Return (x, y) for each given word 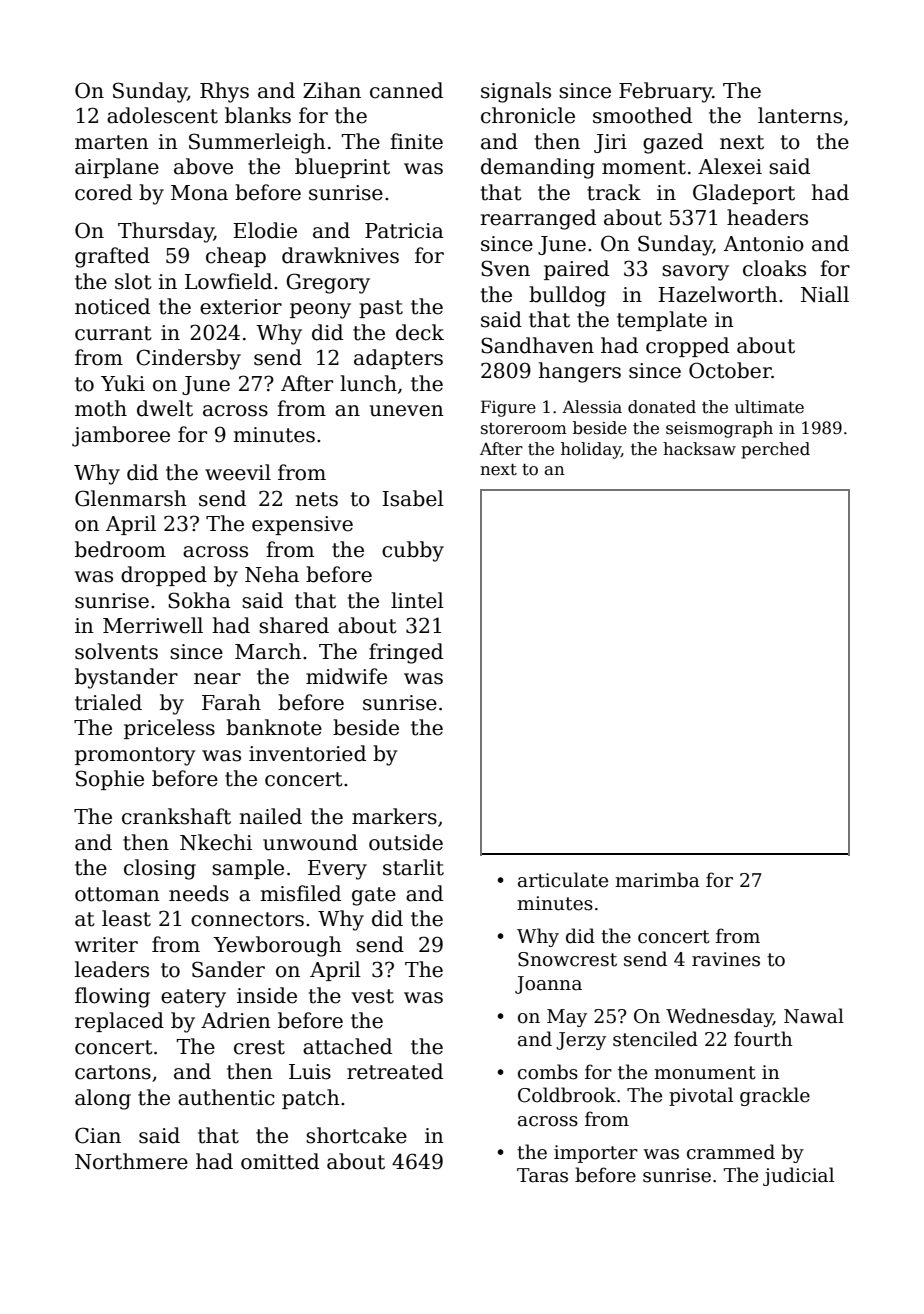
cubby (413, 551)
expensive (302, 525)
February (666, 92)
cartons (113, 1072)
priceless (169, 729)
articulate (563, 880)
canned (406, 90)
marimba (657, 880)
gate (374, 896)
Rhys (224, 92)
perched (775, 450)
